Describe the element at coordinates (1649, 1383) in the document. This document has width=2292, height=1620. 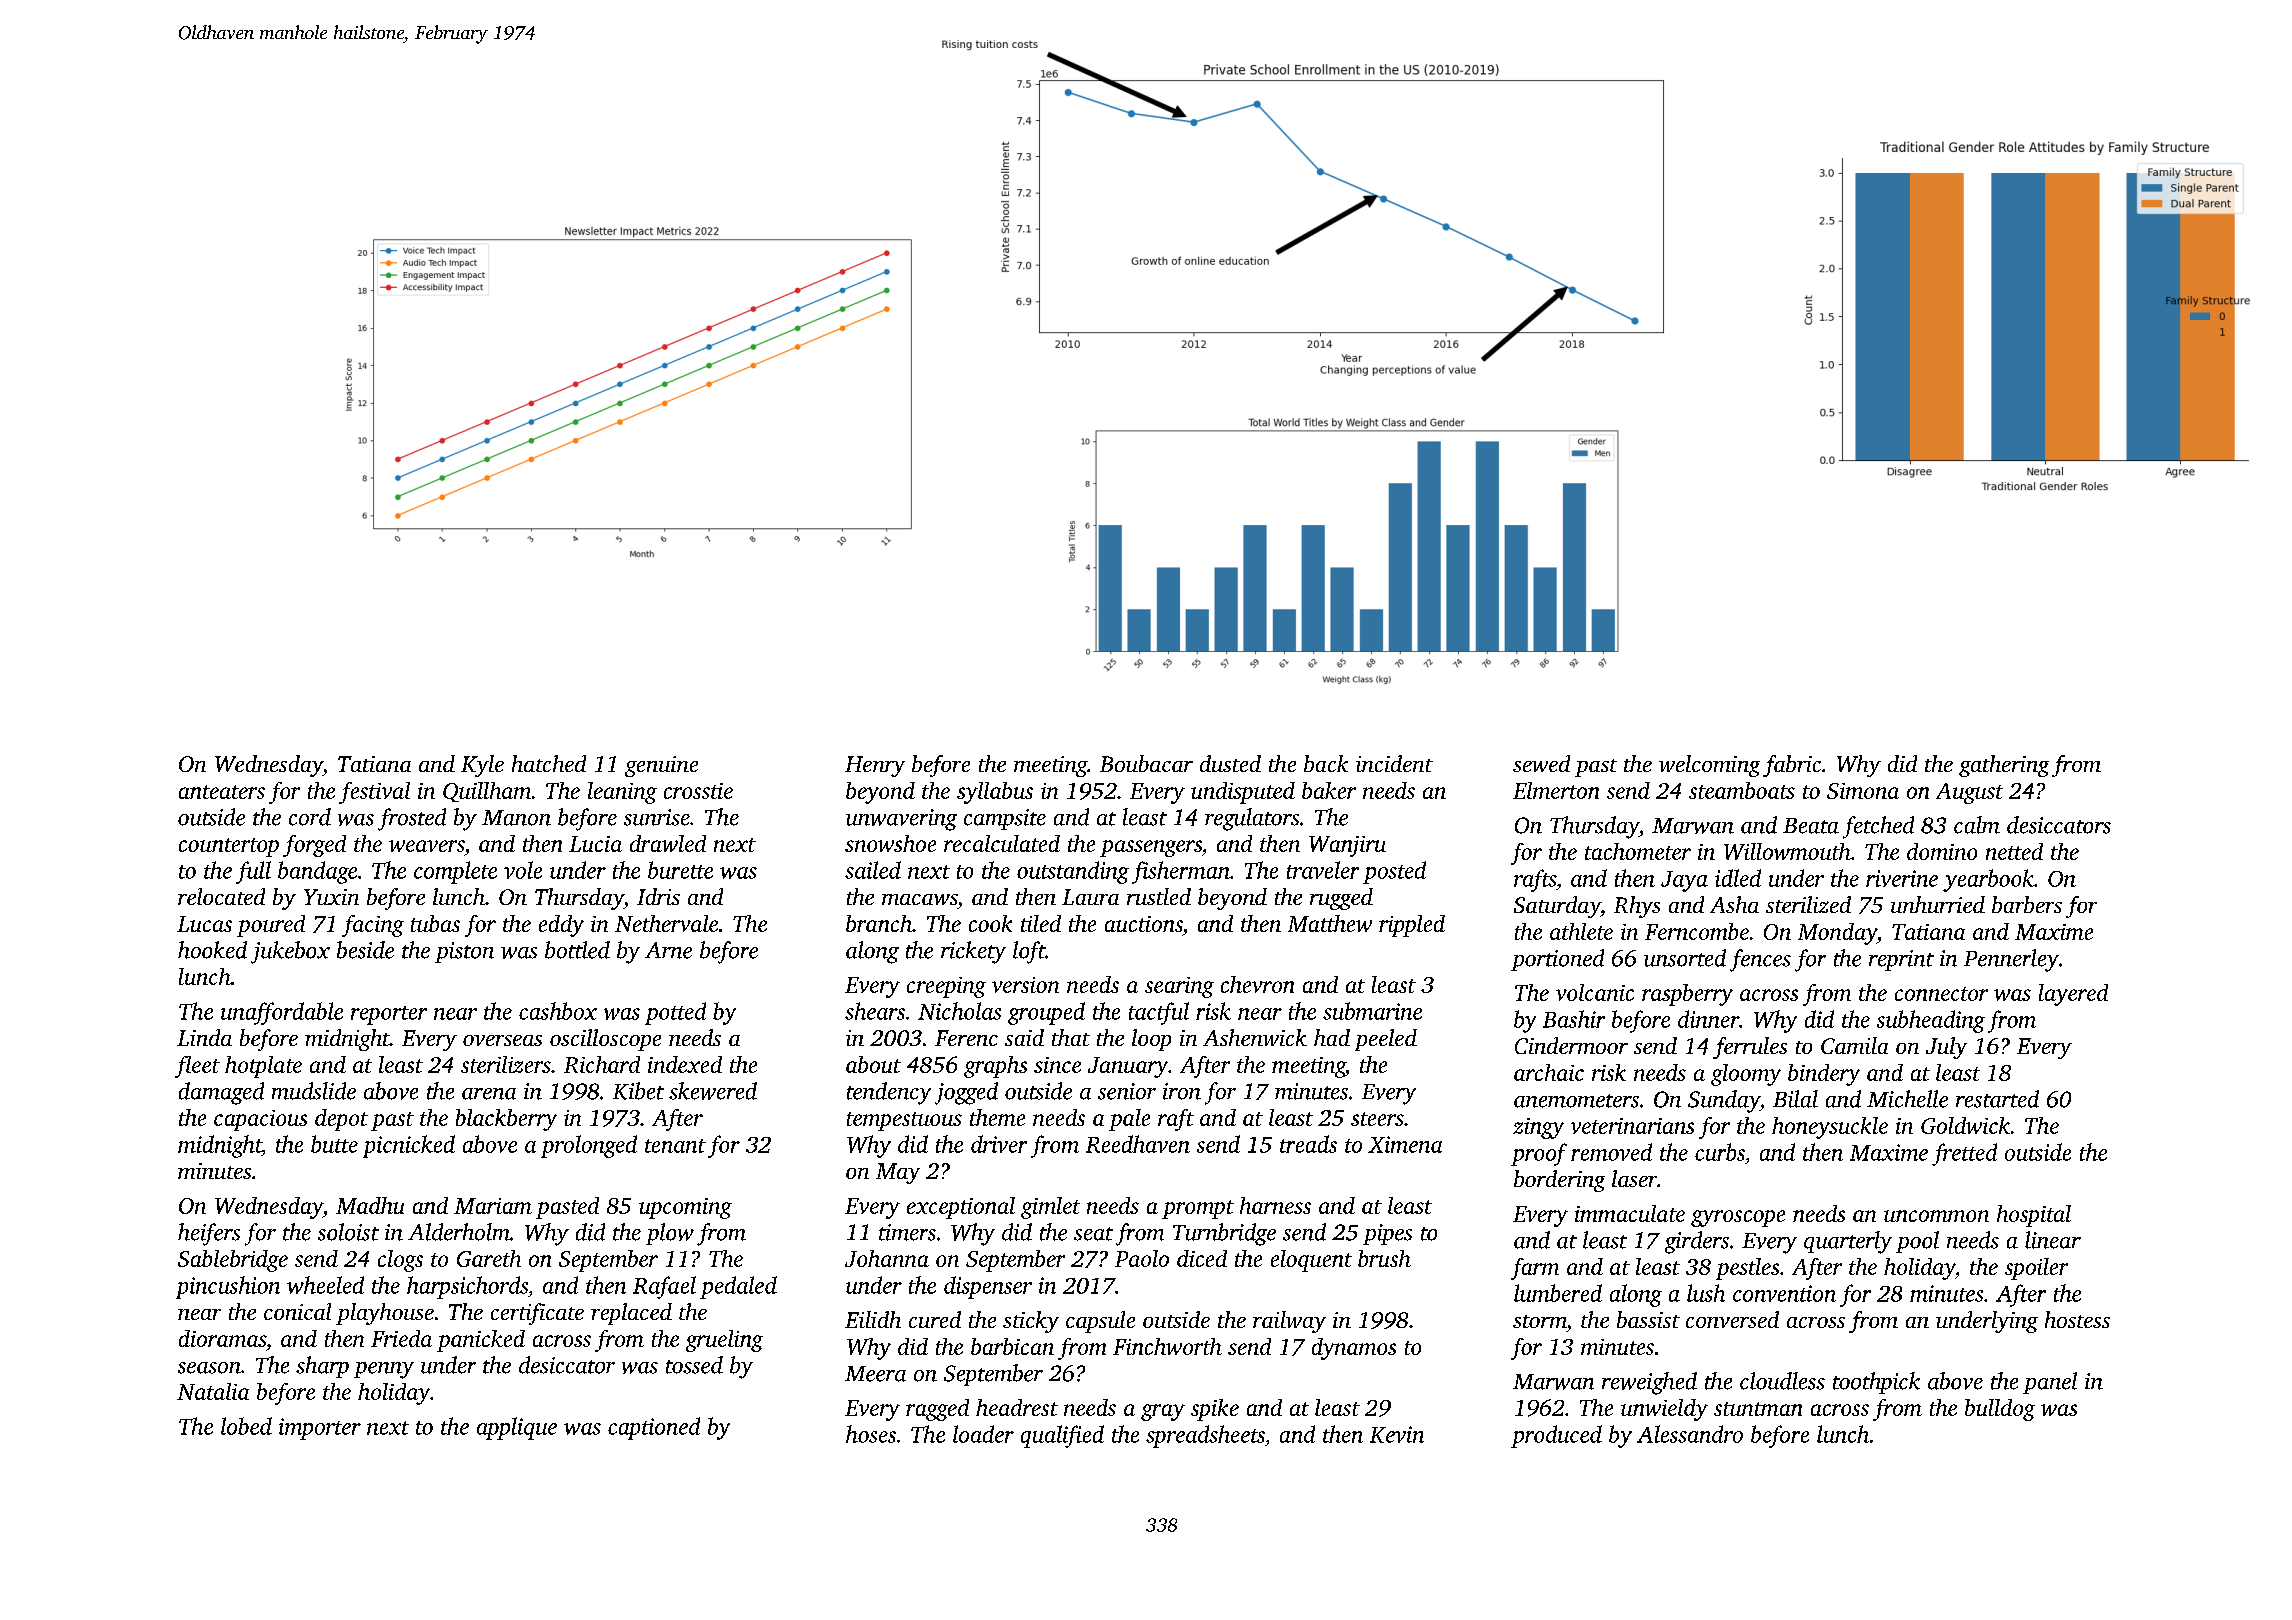
I see `reweighed` at that location.
